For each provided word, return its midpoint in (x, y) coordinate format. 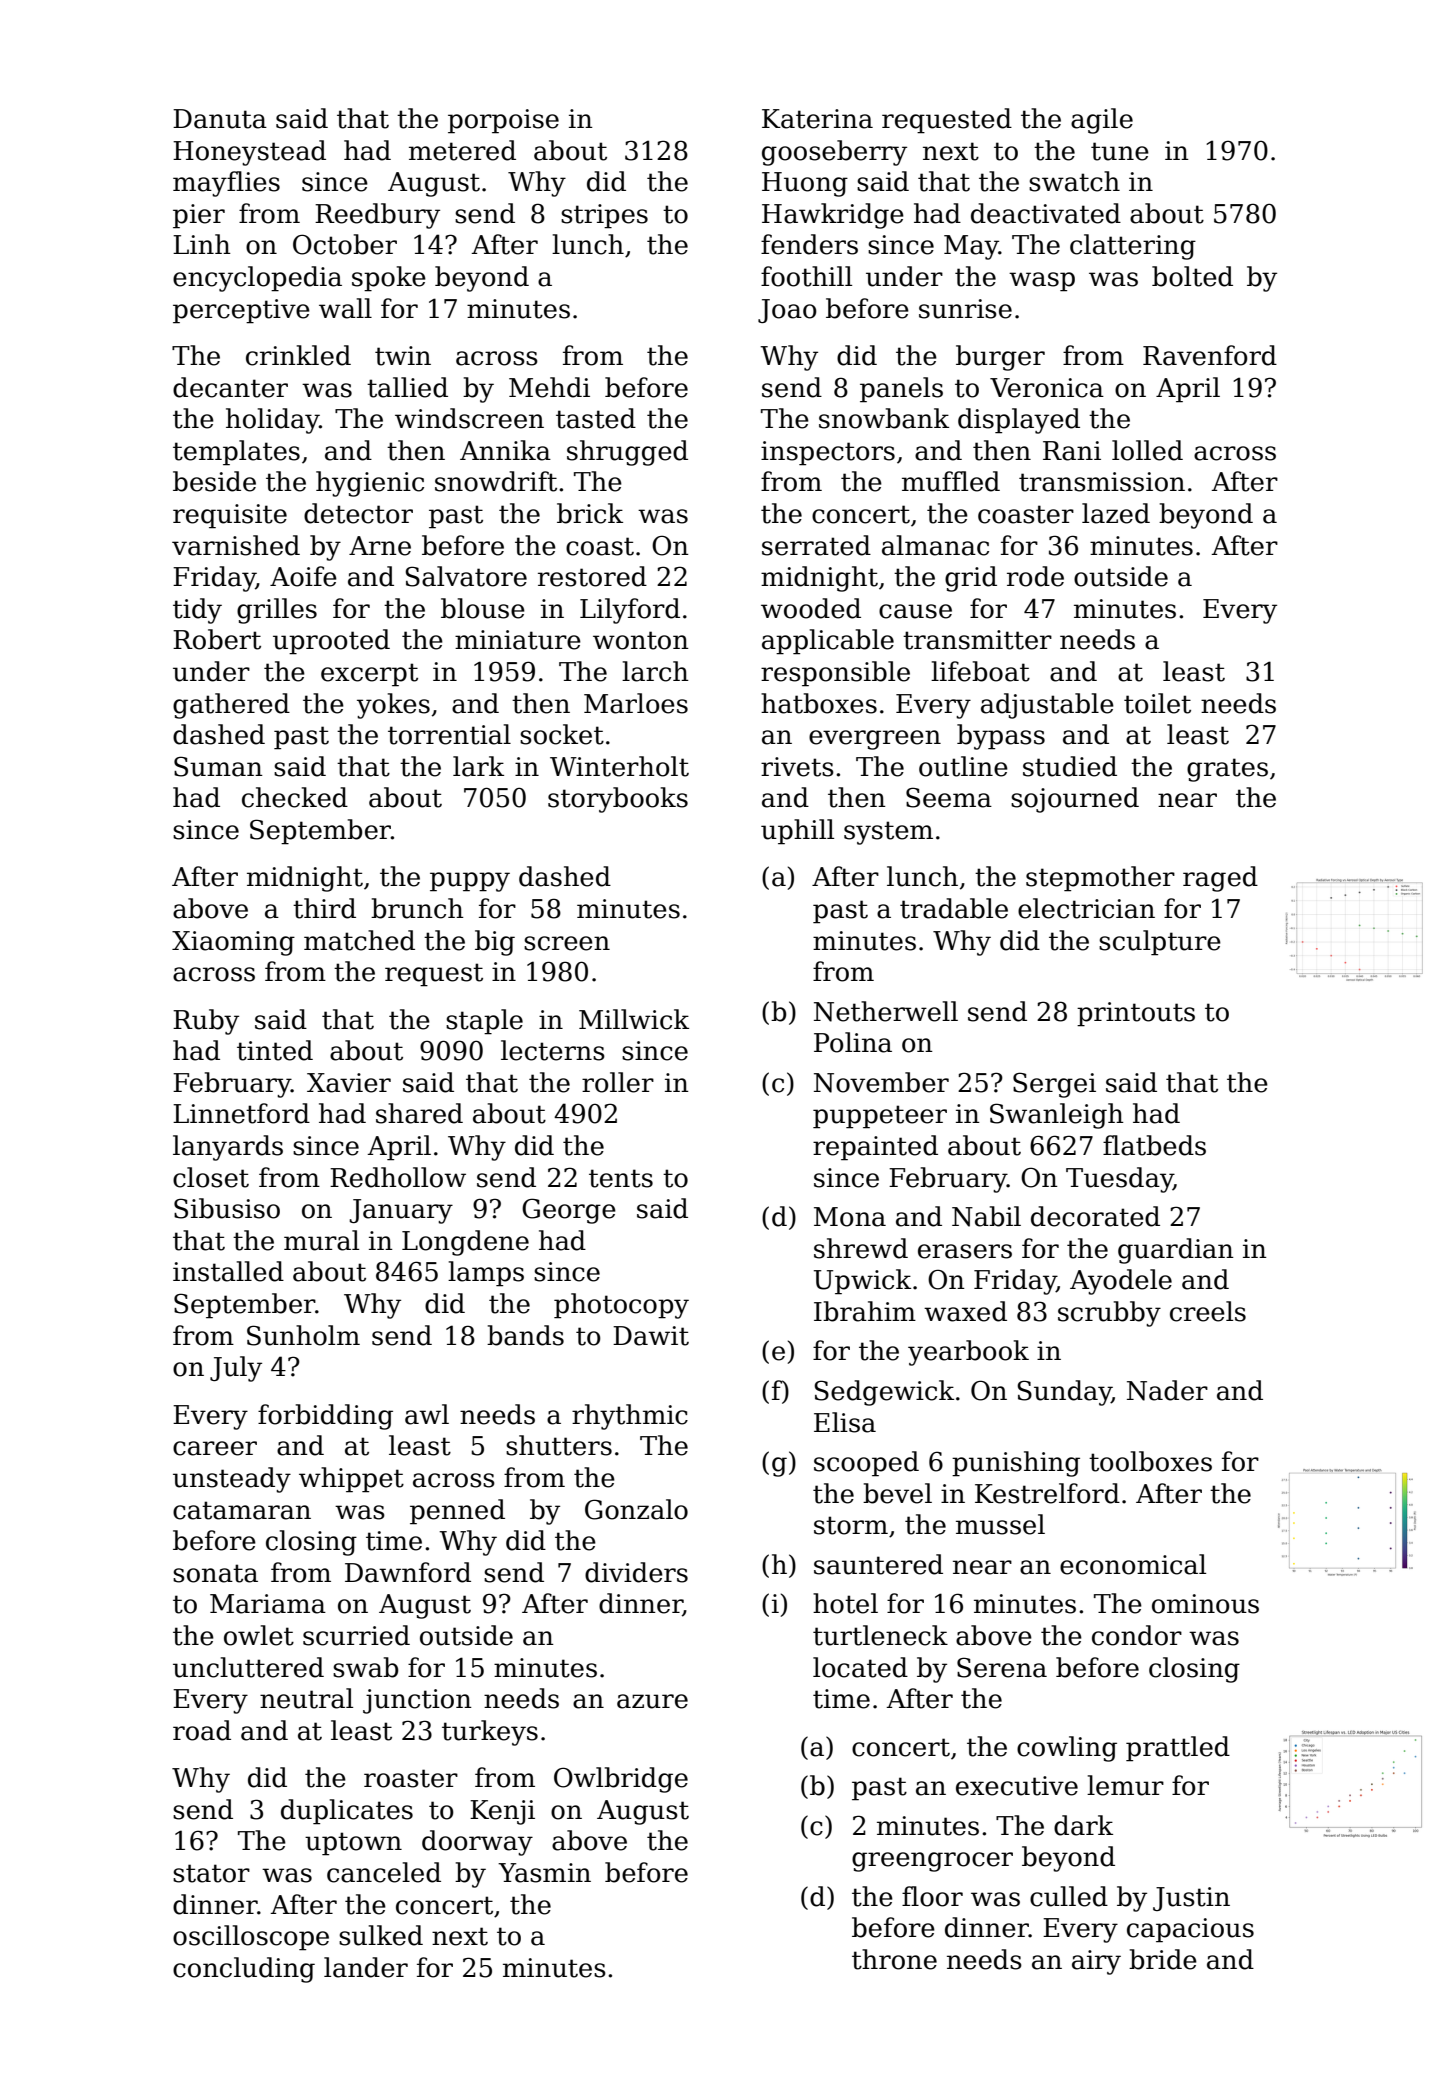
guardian (1176, 1251)
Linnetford (241, 1113)
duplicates (347, 1812)
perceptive (241, 311)
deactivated (1046, 213)
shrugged (627, 453)
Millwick (634, 1019)
